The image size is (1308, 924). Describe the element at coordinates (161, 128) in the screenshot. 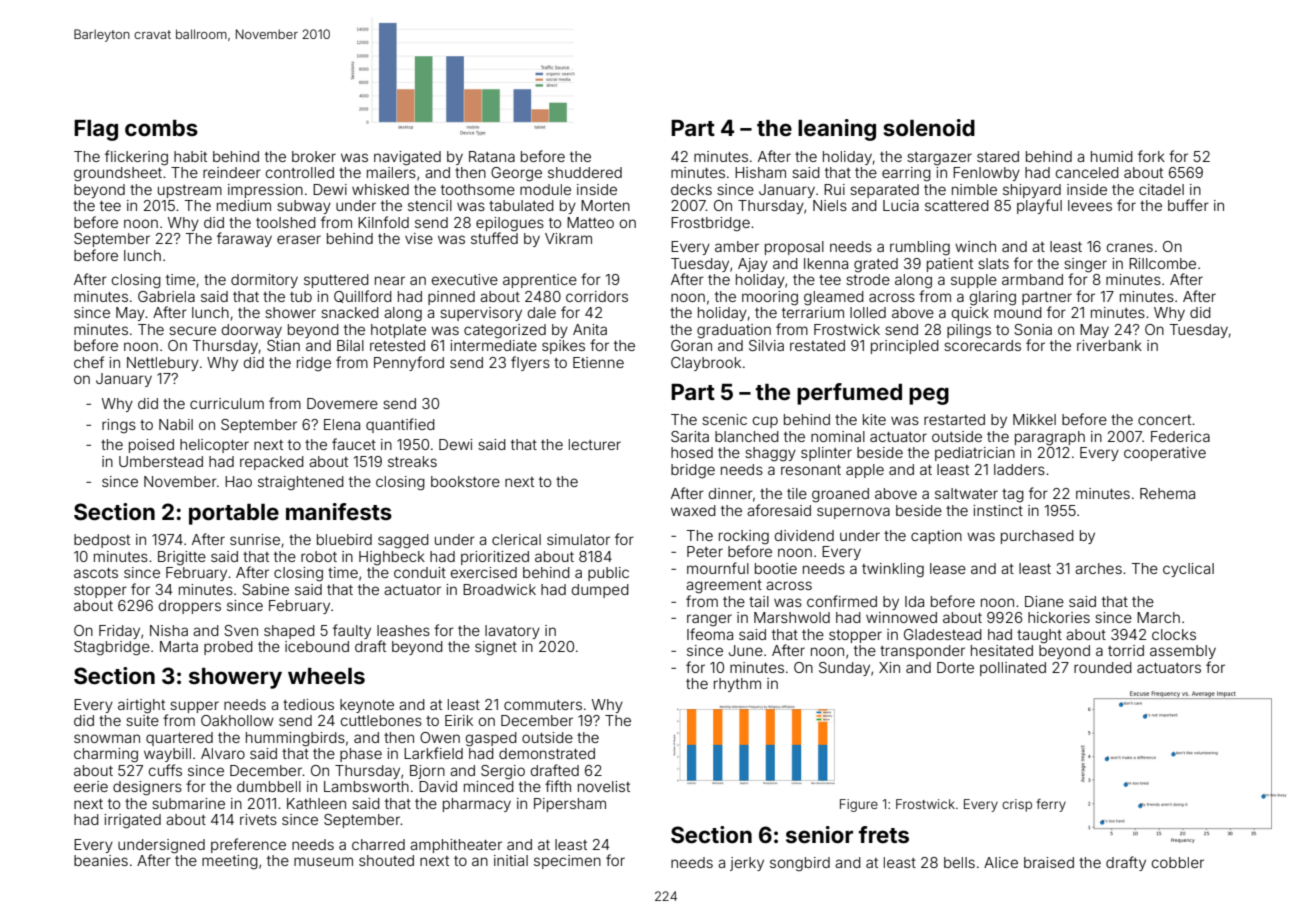

I see `combs` at that location.
